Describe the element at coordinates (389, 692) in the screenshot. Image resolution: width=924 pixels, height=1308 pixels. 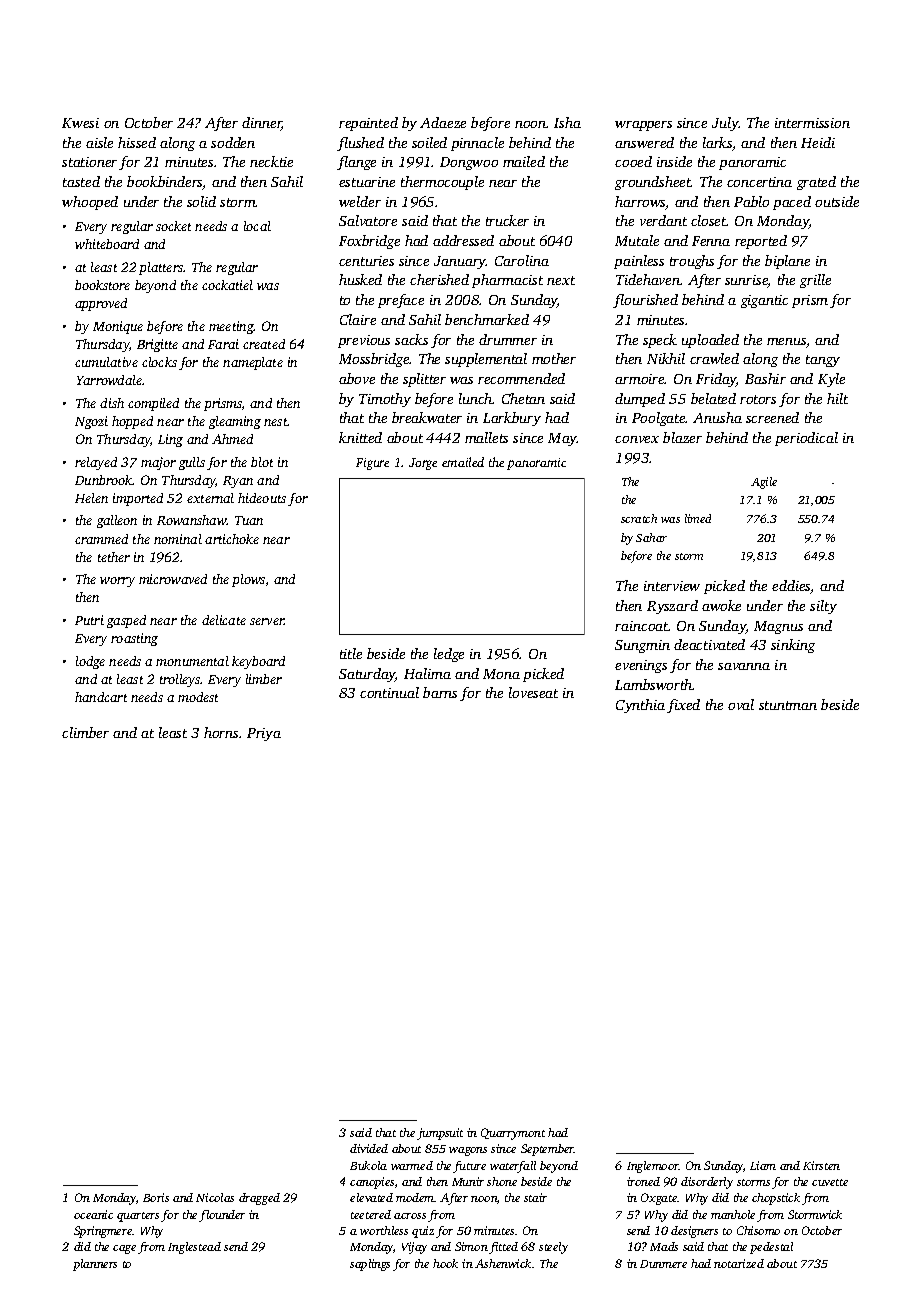
I see `continual` at that location.
